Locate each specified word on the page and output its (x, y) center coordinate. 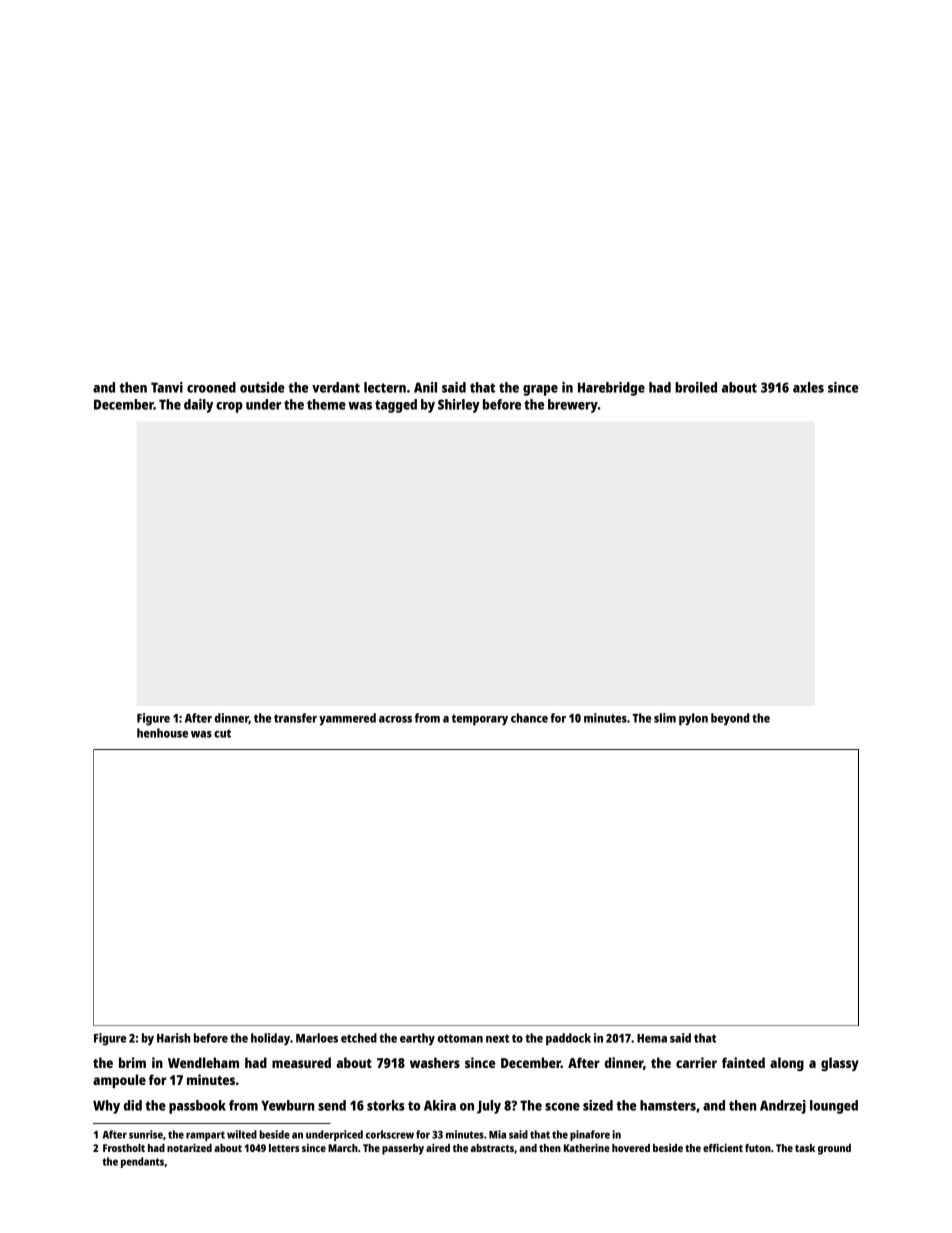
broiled (696, 387)
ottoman (460, 1038)
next (497, 1038)
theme (326, 404)
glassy (840, 1064)
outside (262, 387)
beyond (730, 719)
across (395, 719)
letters (284, 1148)
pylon (693, 719)
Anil (425, 387)
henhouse (162, 733)
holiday (270, 1039)
